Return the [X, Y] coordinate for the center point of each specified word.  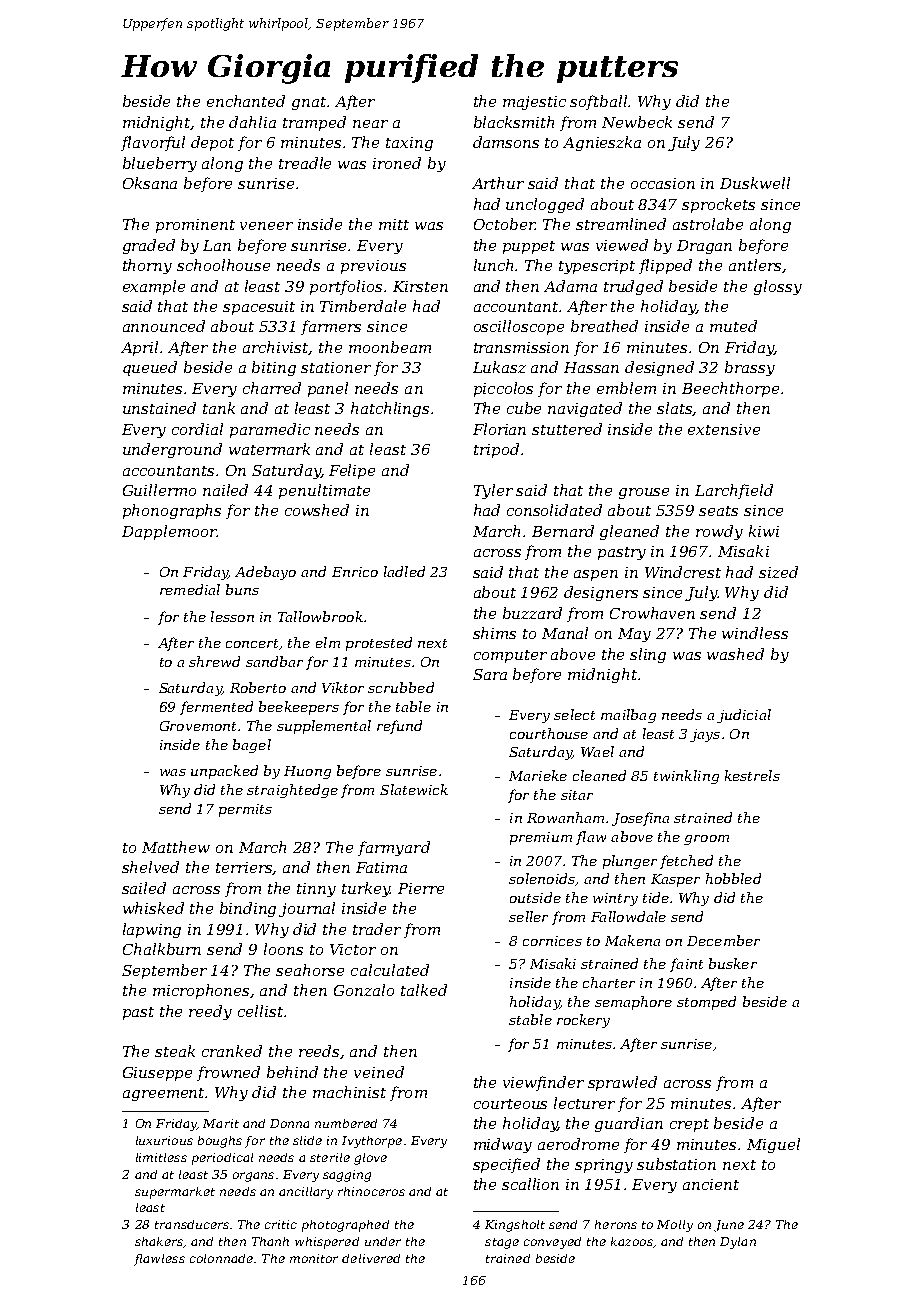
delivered [371, 1258]
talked [424, 990]
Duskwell [755, 183]
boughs [220, 1142]
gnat [309, 103]
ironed [397, 163]
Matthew [176, 847]
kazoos [632, 1241]
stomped [706, 1003]
